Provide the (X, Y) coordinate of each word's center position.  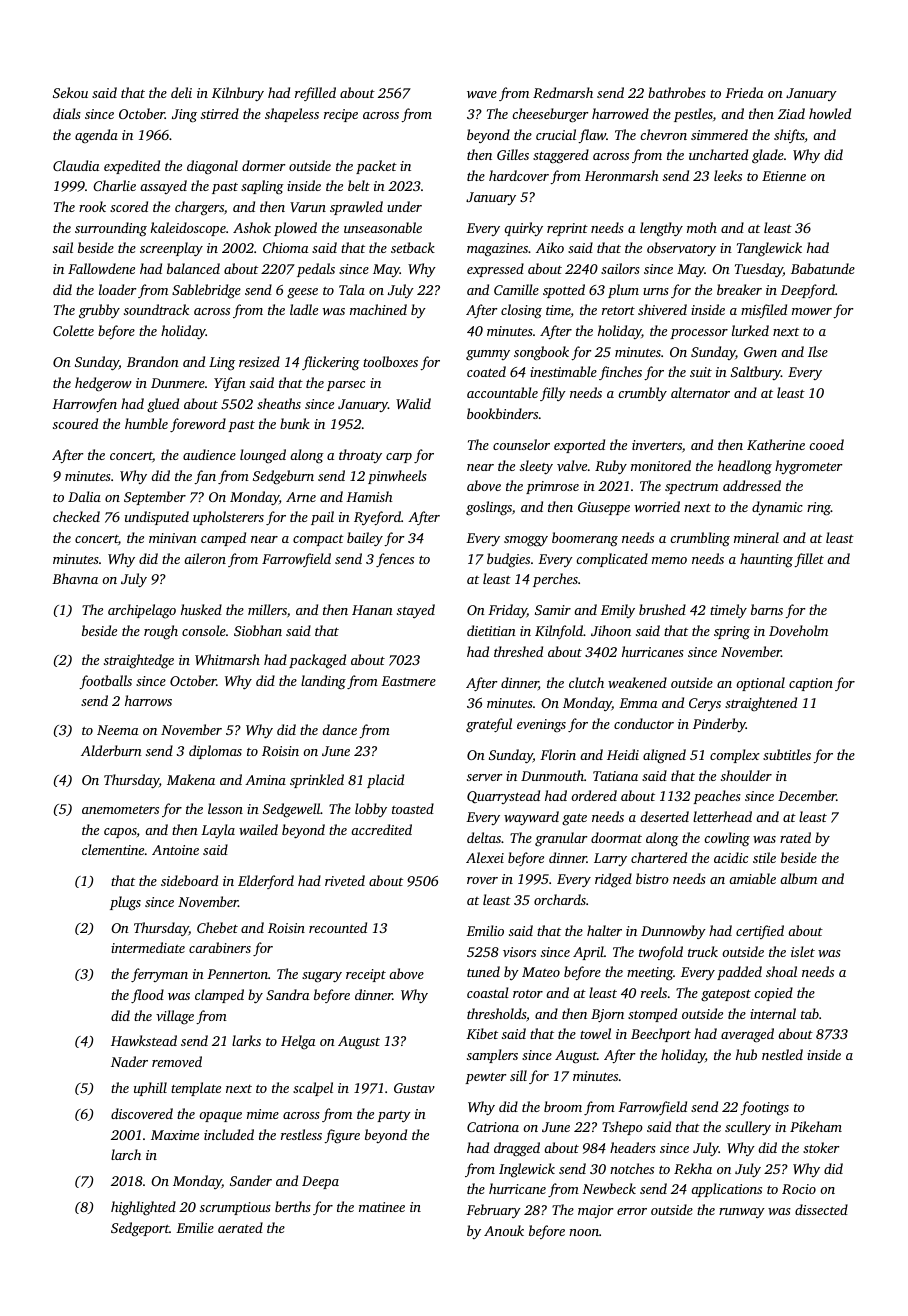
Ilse (818, 351)
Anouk (504, 1230)
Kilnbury (238, 94)
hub (746, 1054)
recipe (341, 115)
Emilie (195, 1227)
